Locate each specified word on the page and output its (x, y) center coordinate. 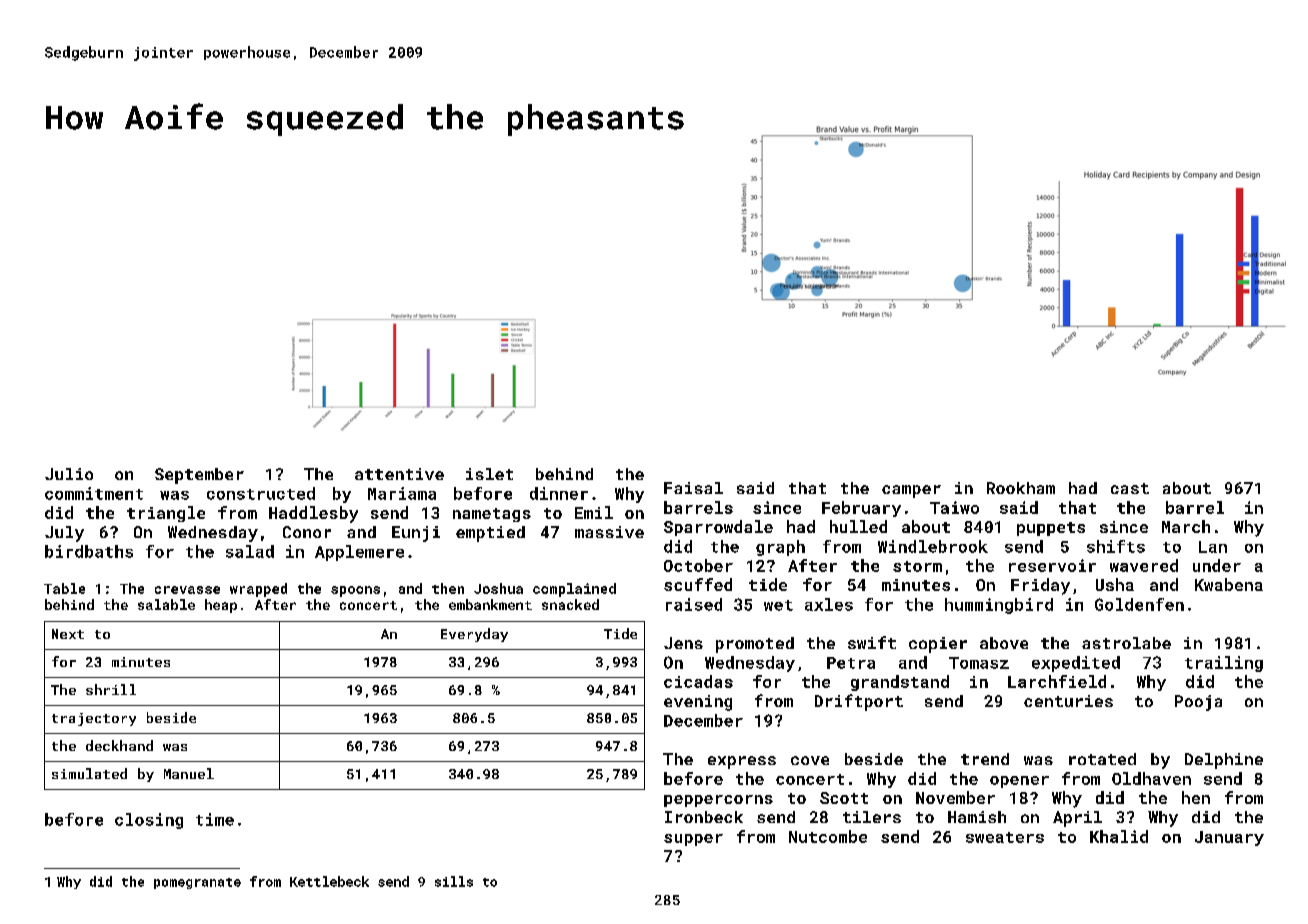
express (742, 762)
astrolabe (1126, 643)
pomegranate (197, 883)
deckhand (119, 745)
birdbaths (89, 551)
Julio (69, 474)
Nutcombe (828, 836)
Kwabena (1229, 584)
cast (1130, 488)
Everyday (474, 635)
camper (911, 491)
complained (574, 590)
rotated (1102, 759)
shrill (111, 689)
